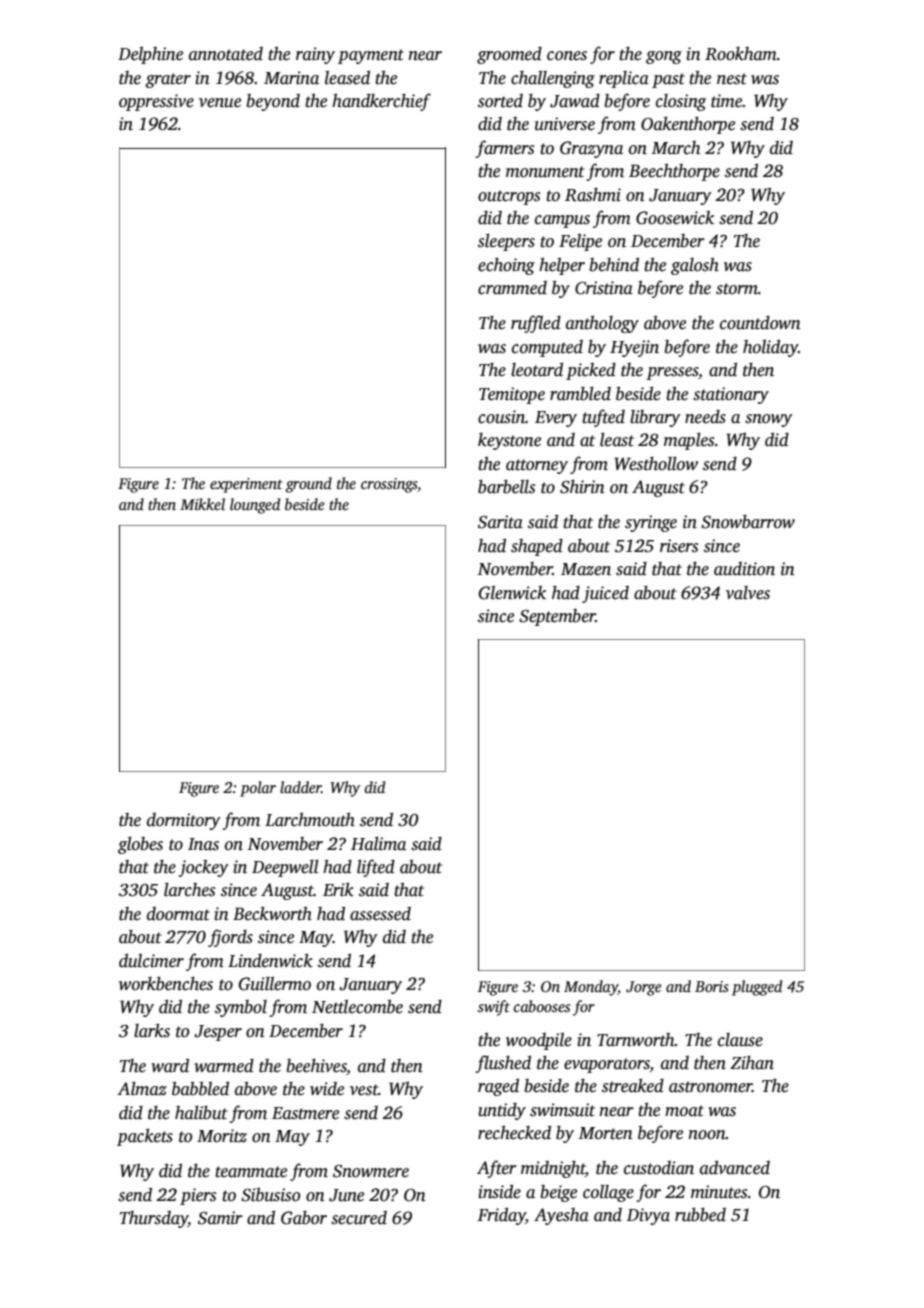  What do you see at coordinates (380, 914) in the screenshot?
I see `assessed` at bounding box center [380, 914].
